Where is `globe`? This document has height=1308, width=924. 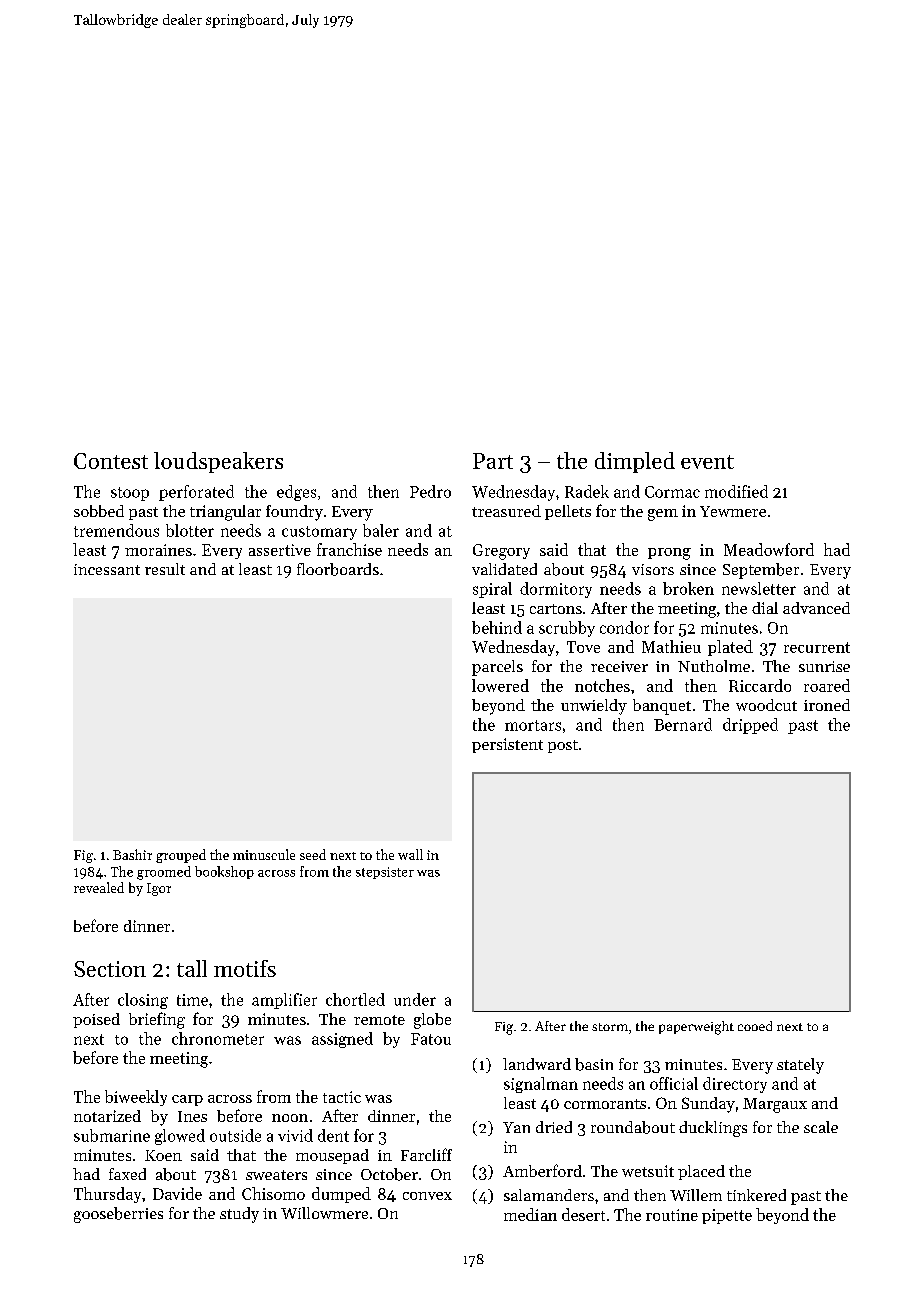
globe is located at coordinates (432, 1021).
